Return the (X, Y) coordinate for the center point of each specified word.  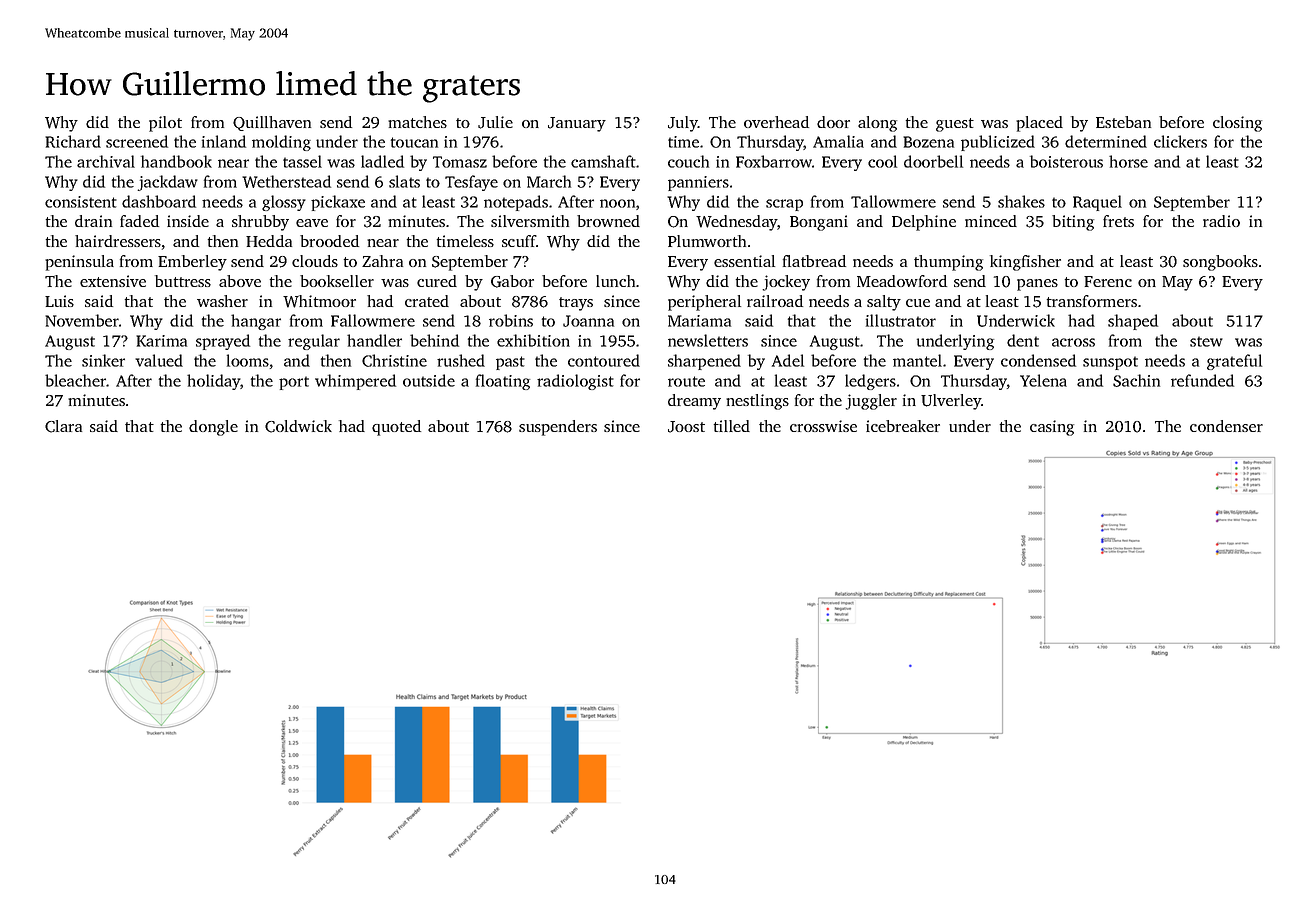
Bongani (819, 223)
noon (617, 203)
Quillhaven (272, 123)
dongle (213, 428)
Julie (495, 122)
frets (1118, 221)
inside (188, 221)
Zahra (382, 261)
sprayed (223, 342)
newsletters (708, 340)
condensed (1038, 360)
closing (1237, 124)
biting (1073, 223)
